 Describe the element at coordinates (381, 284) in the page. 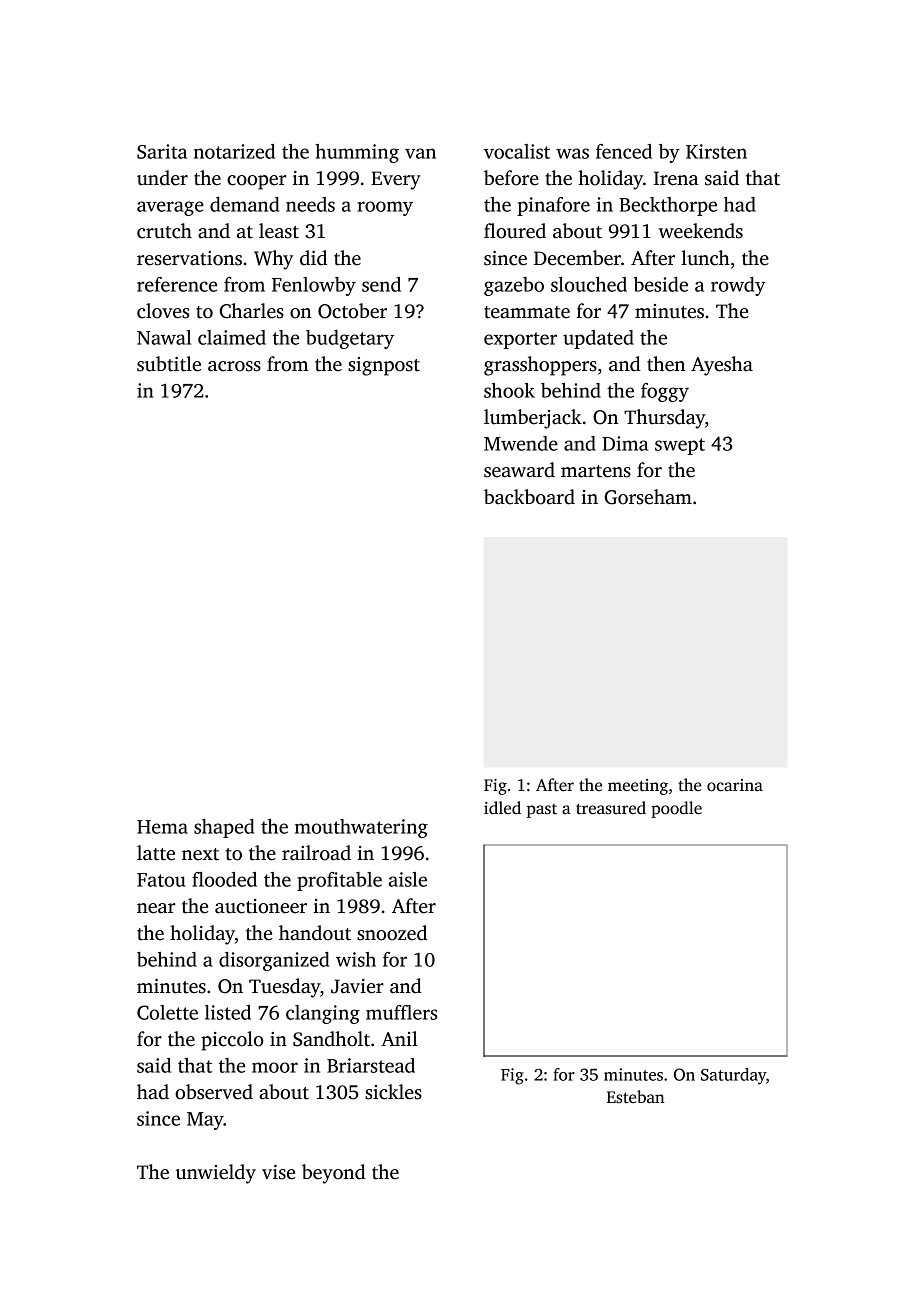

I see `send` at that location.
